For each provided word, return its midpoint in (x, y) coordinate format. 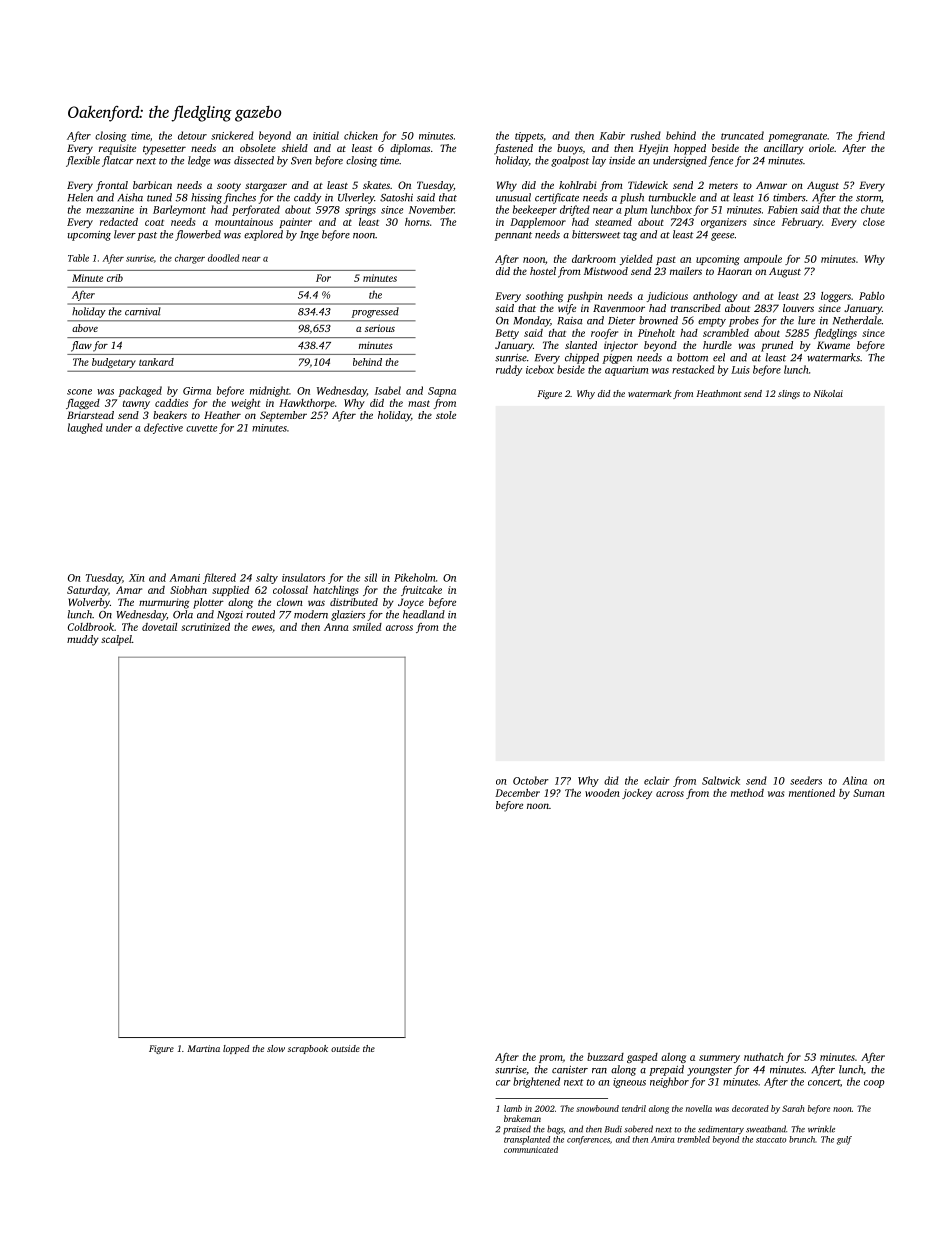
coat (154, 222)
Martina (203, 1048)
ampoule (763, 260)
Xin (137, 578)
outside (345, 1048)
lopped (236, 1049)
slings (789, 394)
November (431, 209)
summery (719, 1059)
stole (446, 415)
